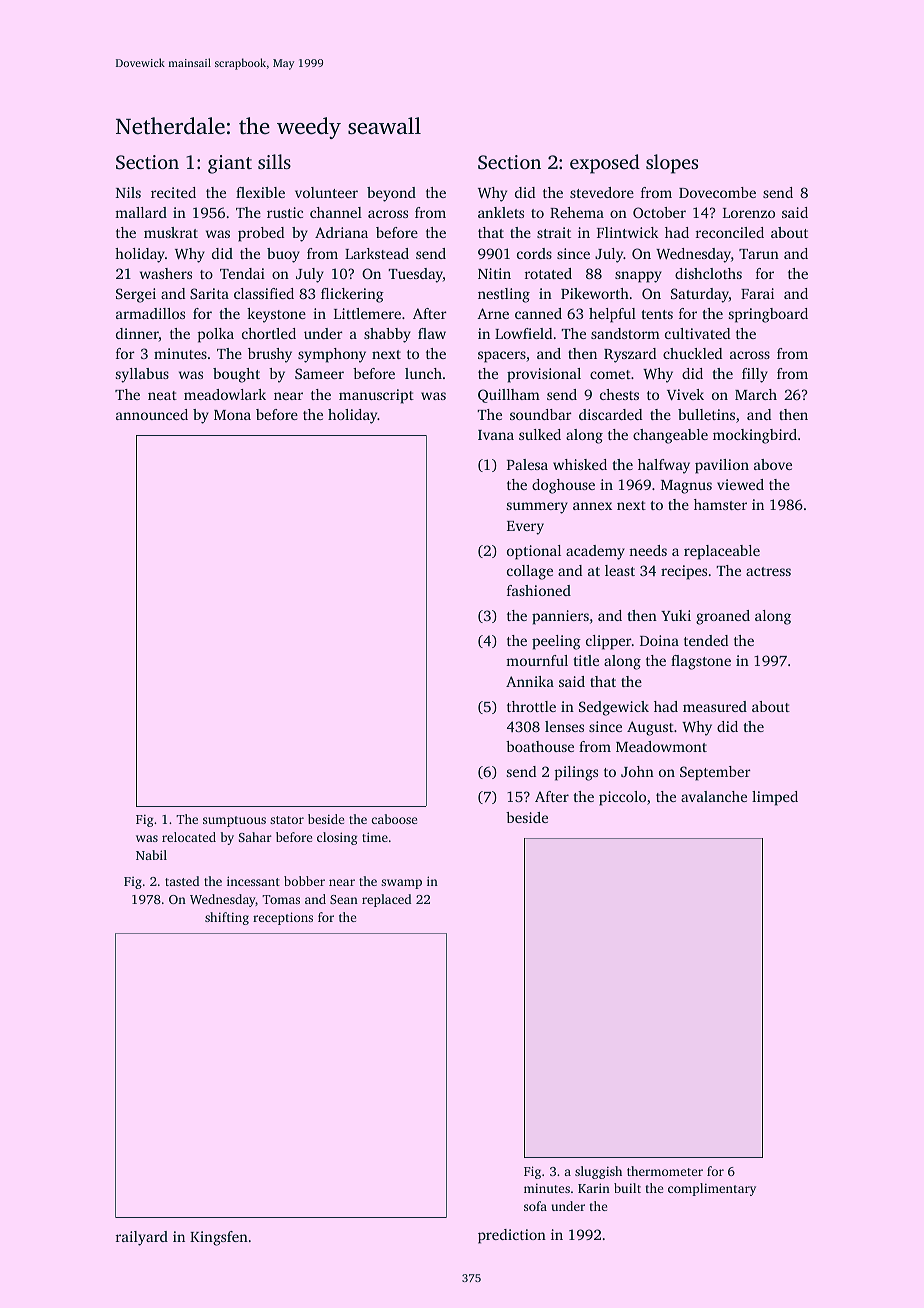 Image resolution: width=924 pixels, height=1308 pixels. I want to click on Kingsfen, so click(219, 1238).
